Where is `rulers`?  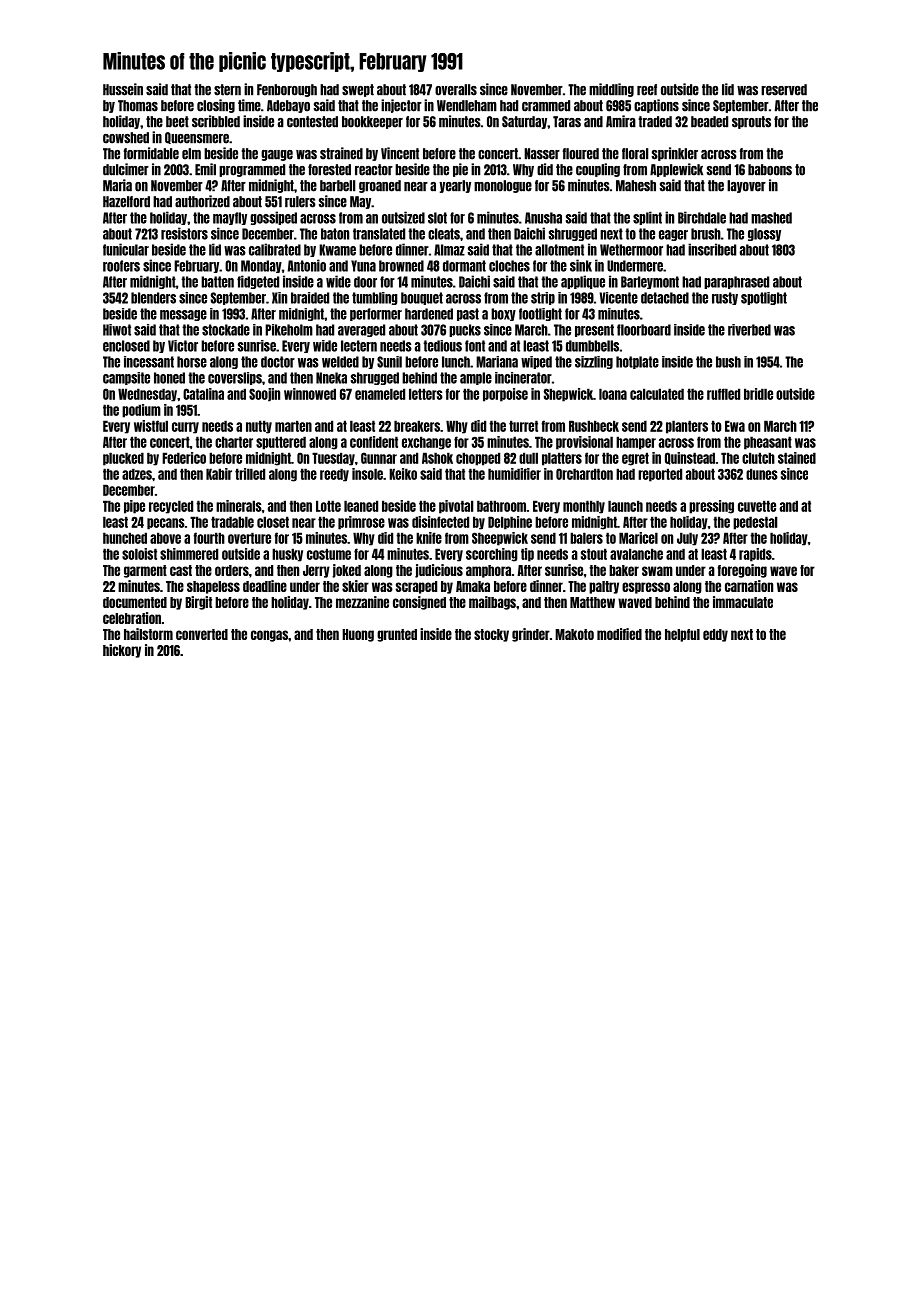
rulers is located at coordinates (300, 202).
